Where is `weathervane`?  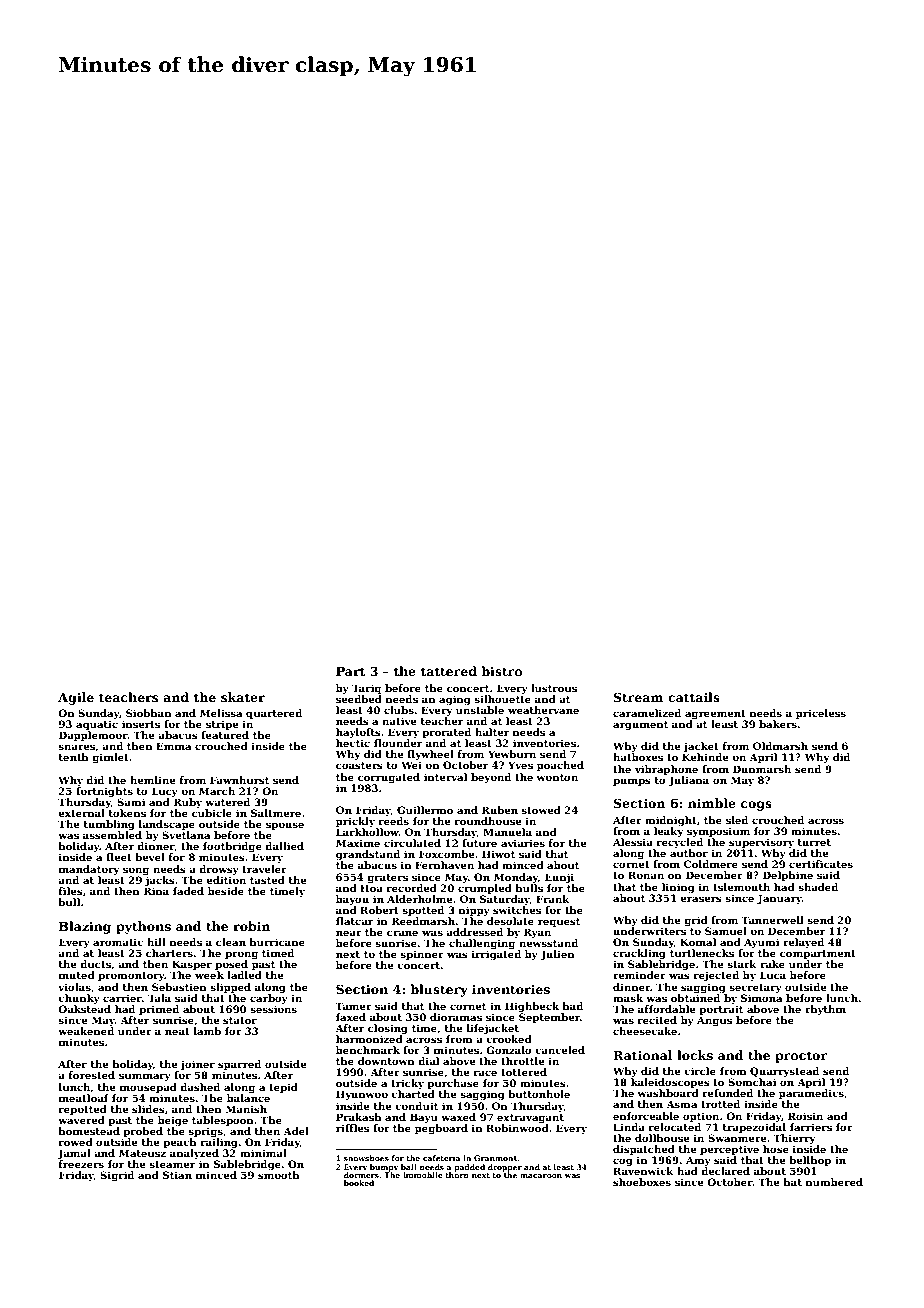 weathervane is located at coordinates (543, 710).
